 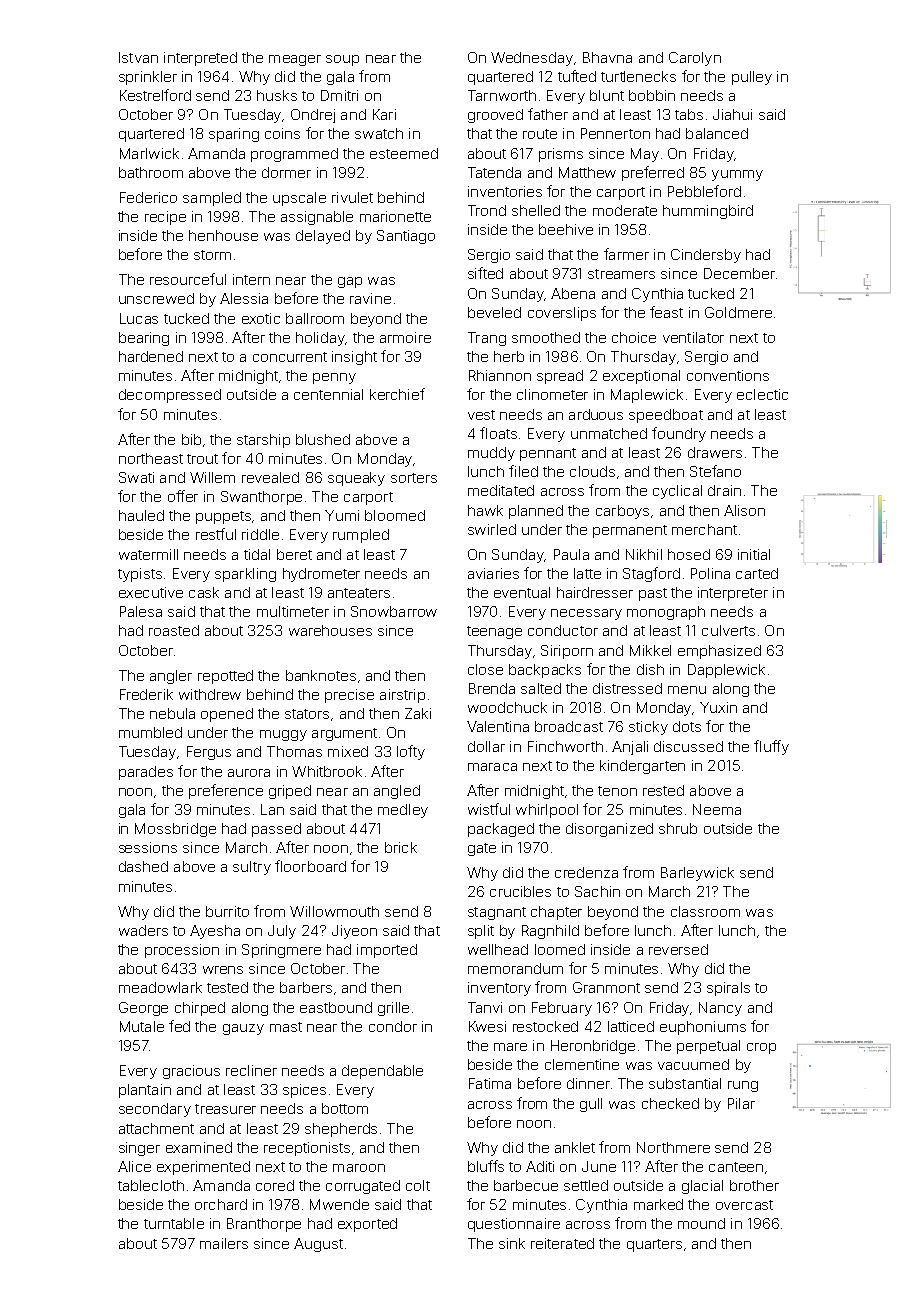 I want to click on Branthorpe, so click(x=264, y=1225).
